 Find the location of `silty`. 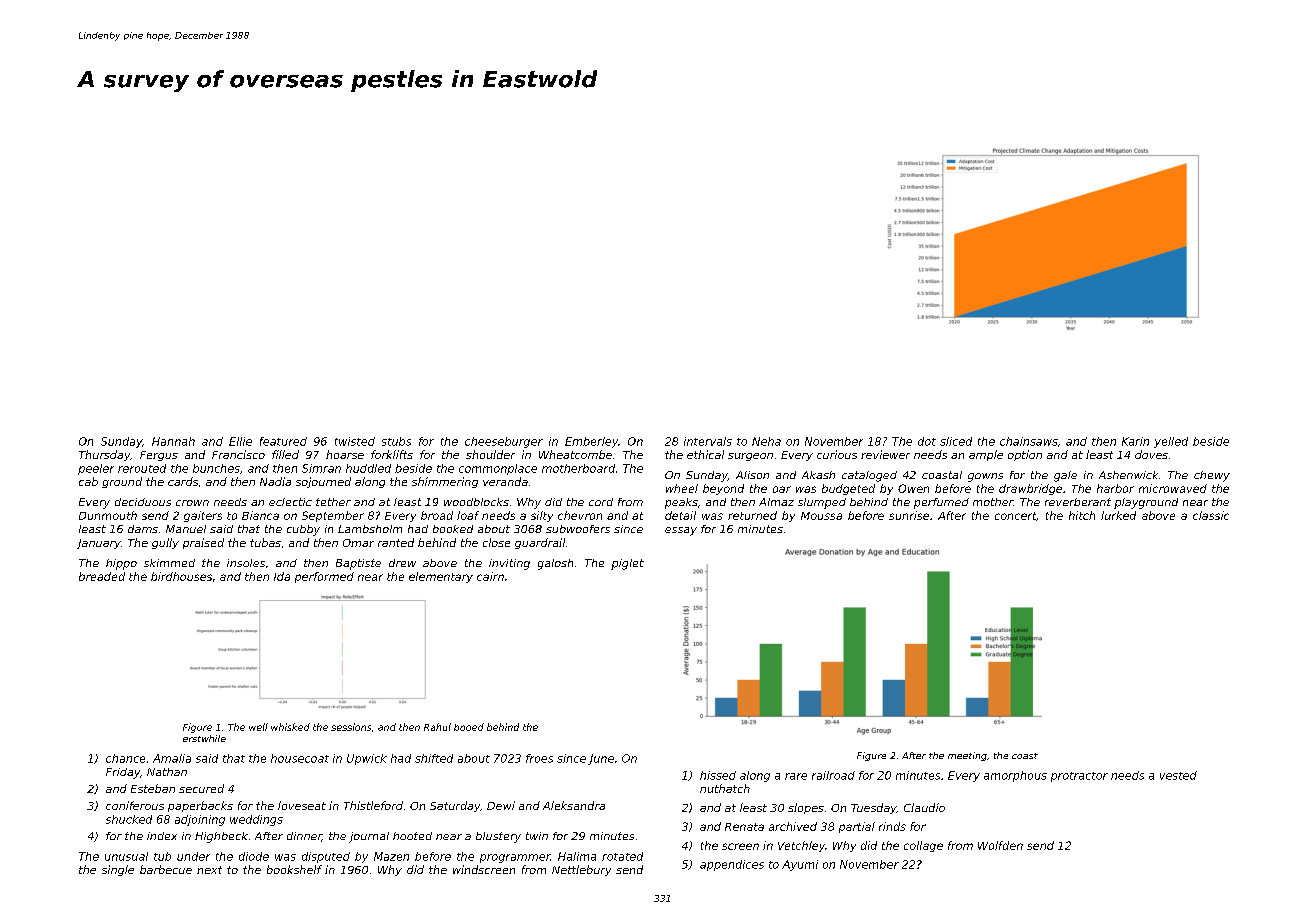

silty is located at coordinates (542, 516).
